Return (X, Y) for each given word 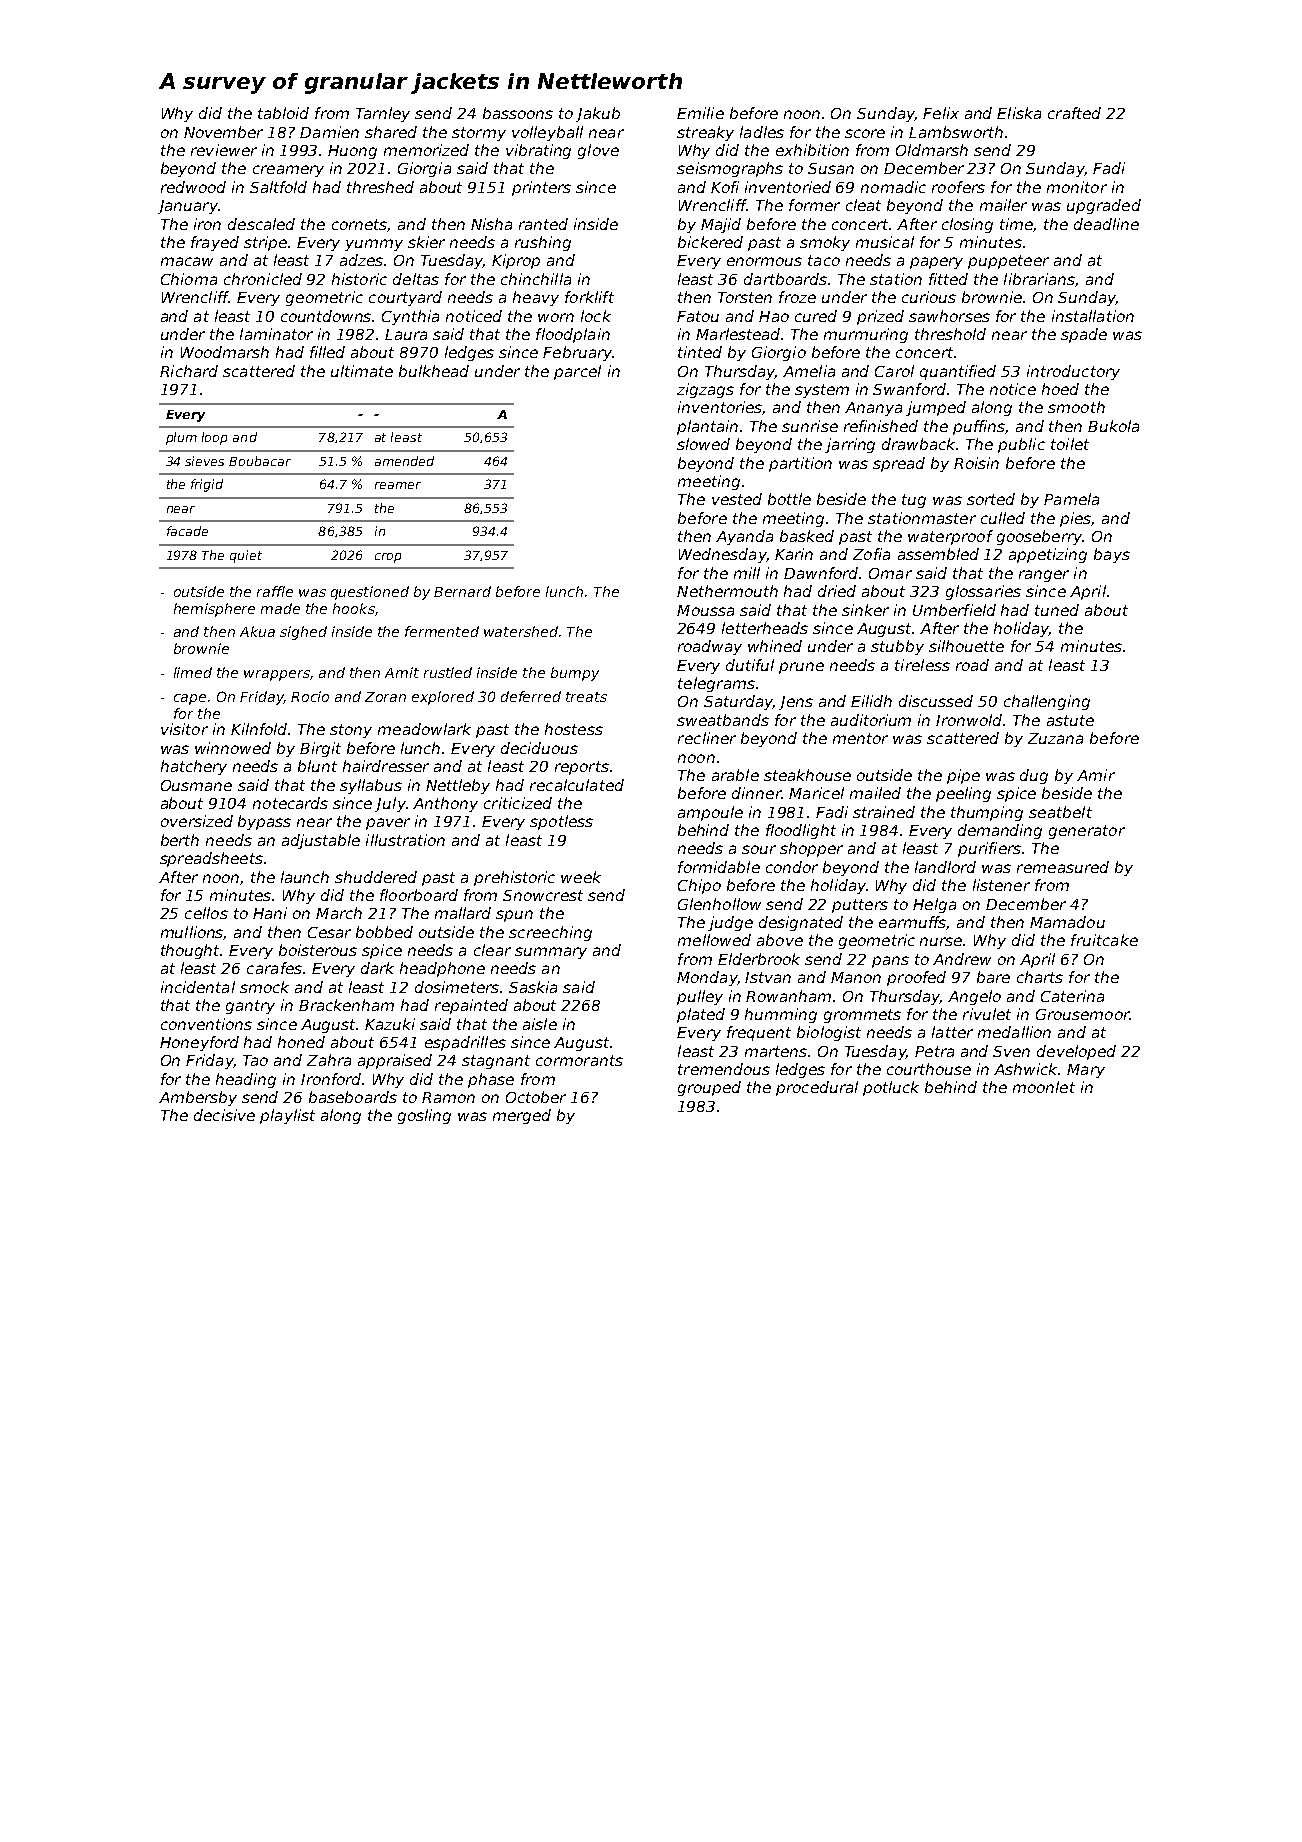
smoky (825, 243)
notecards (290, 803)
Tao (255, 1060)
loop (214, 438)
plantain (707, 427)
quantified (958, 372)
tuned (1057, 610)
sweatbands (723, 720)
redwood (193, 187)
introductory (1073, 372)
